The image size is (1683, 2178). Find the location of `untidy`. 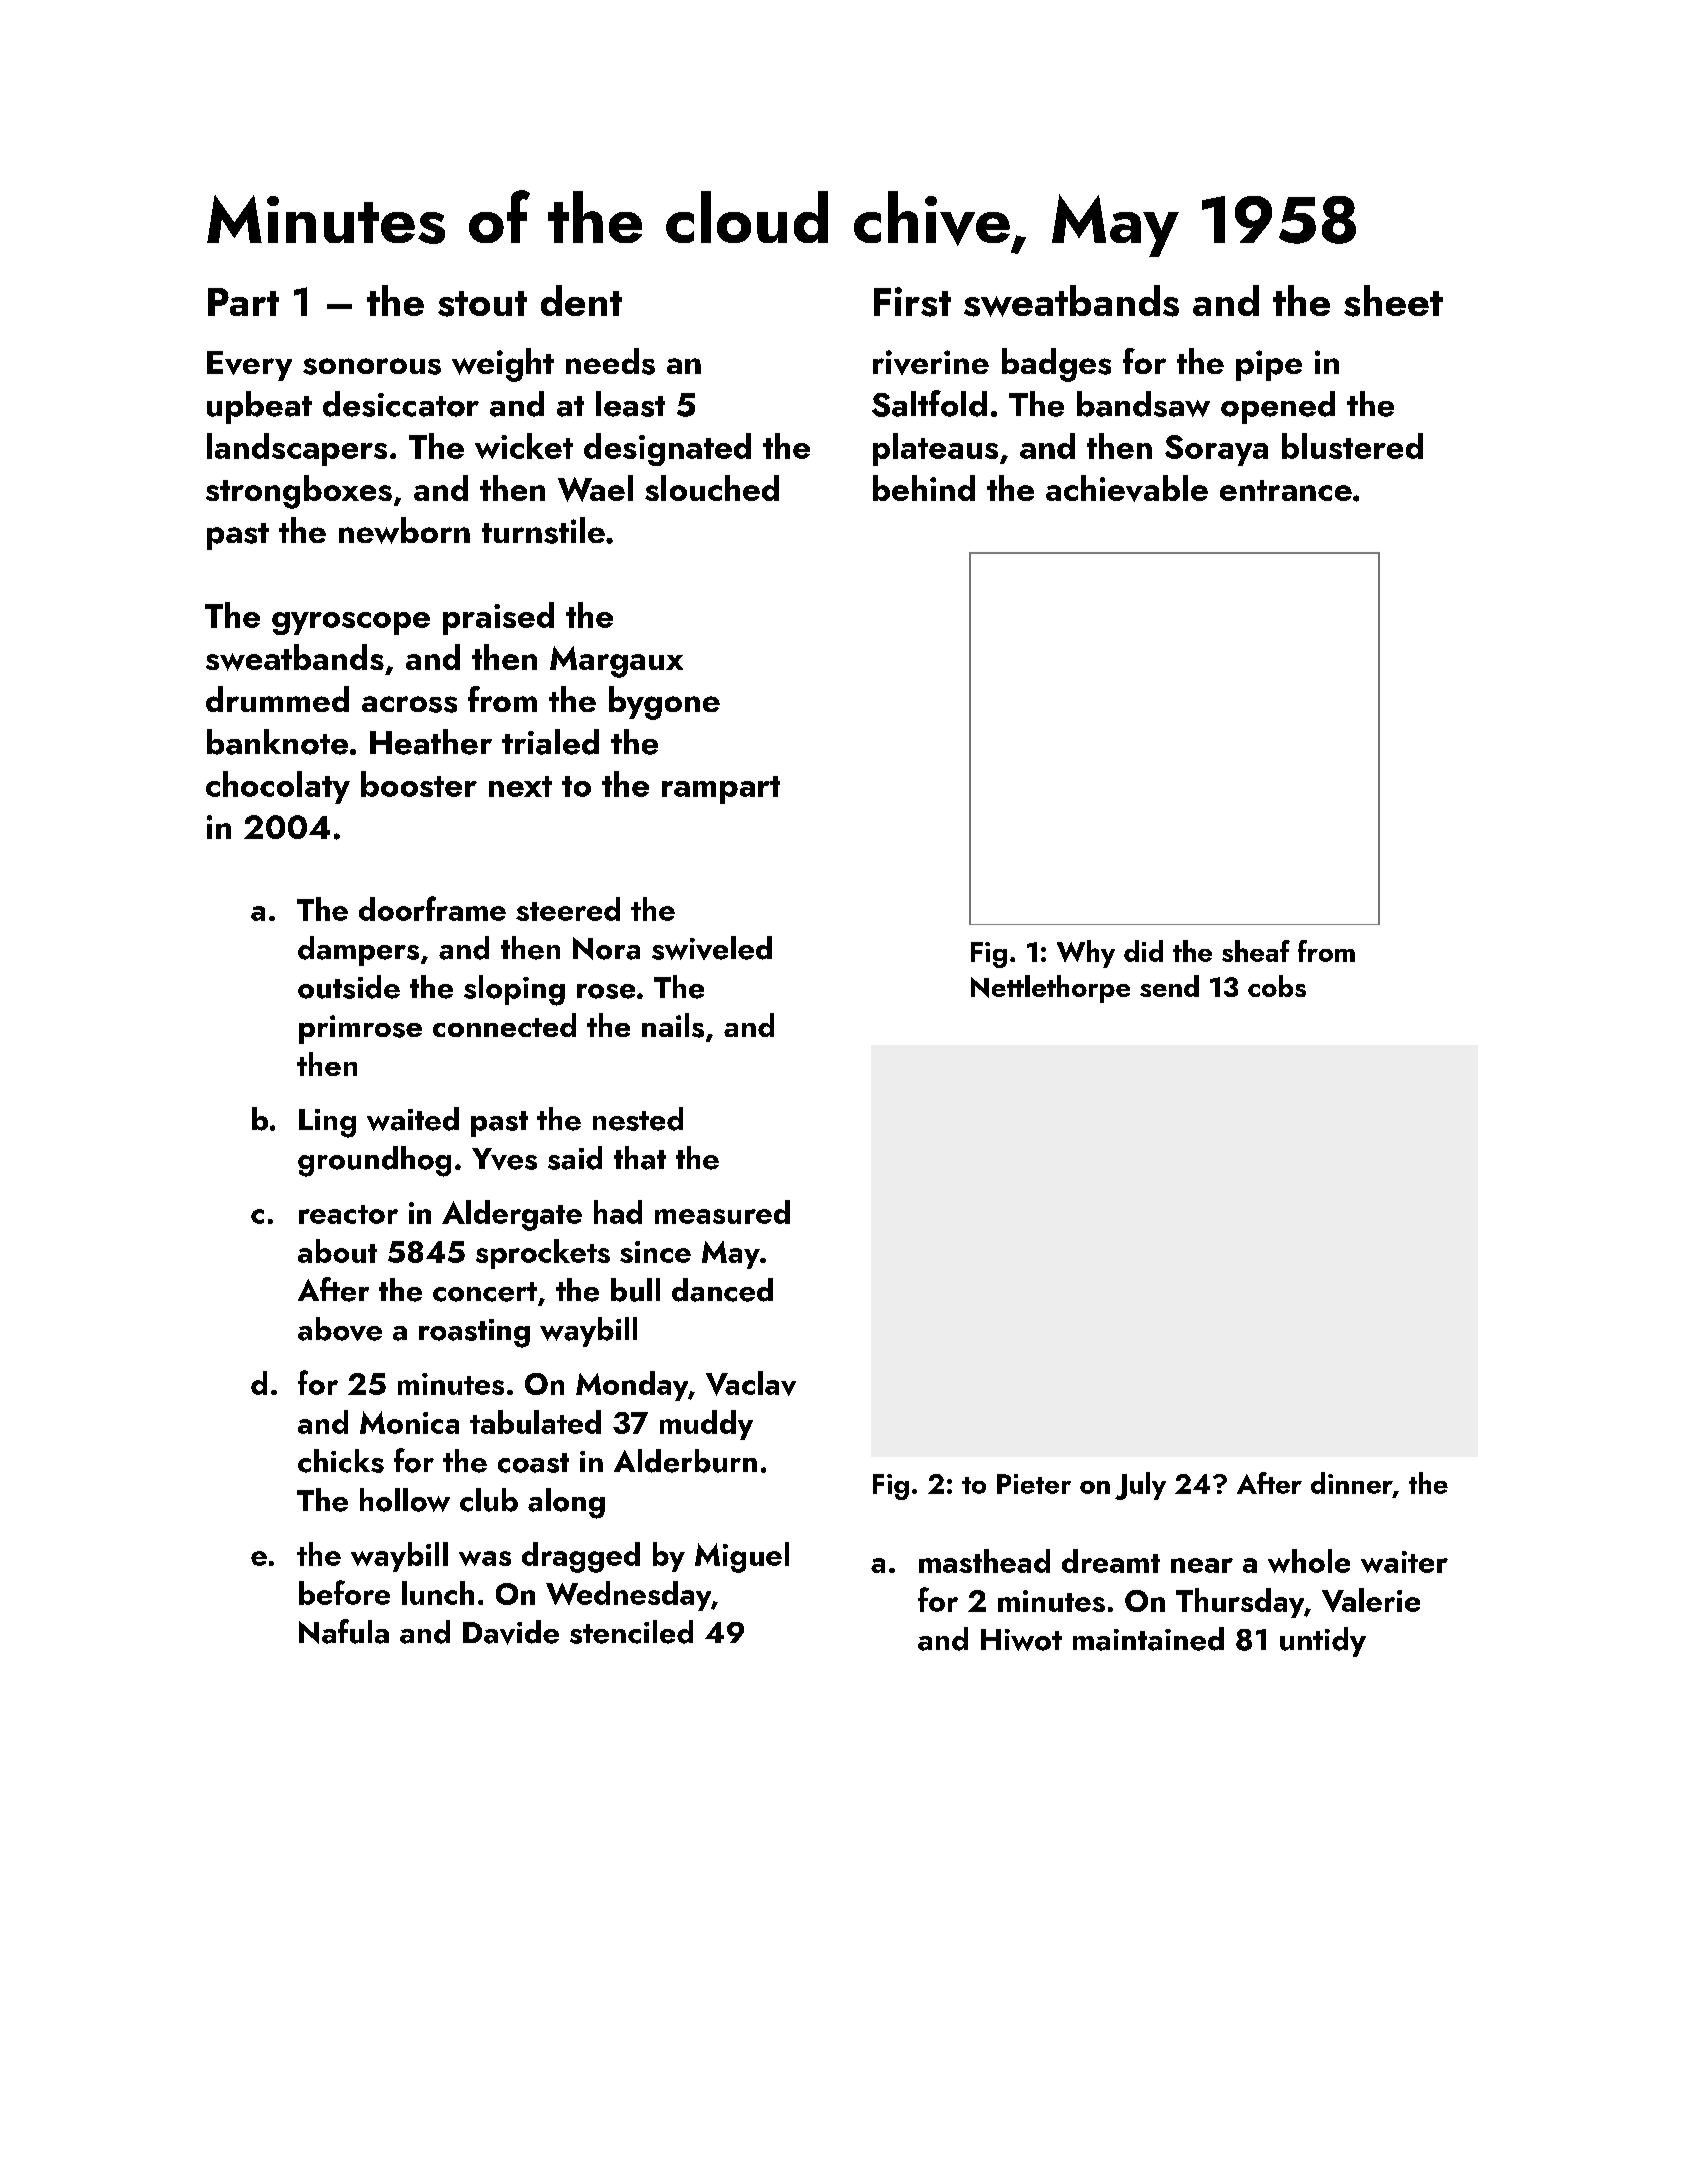

untidy is located at coordinates (1323, 1642).
